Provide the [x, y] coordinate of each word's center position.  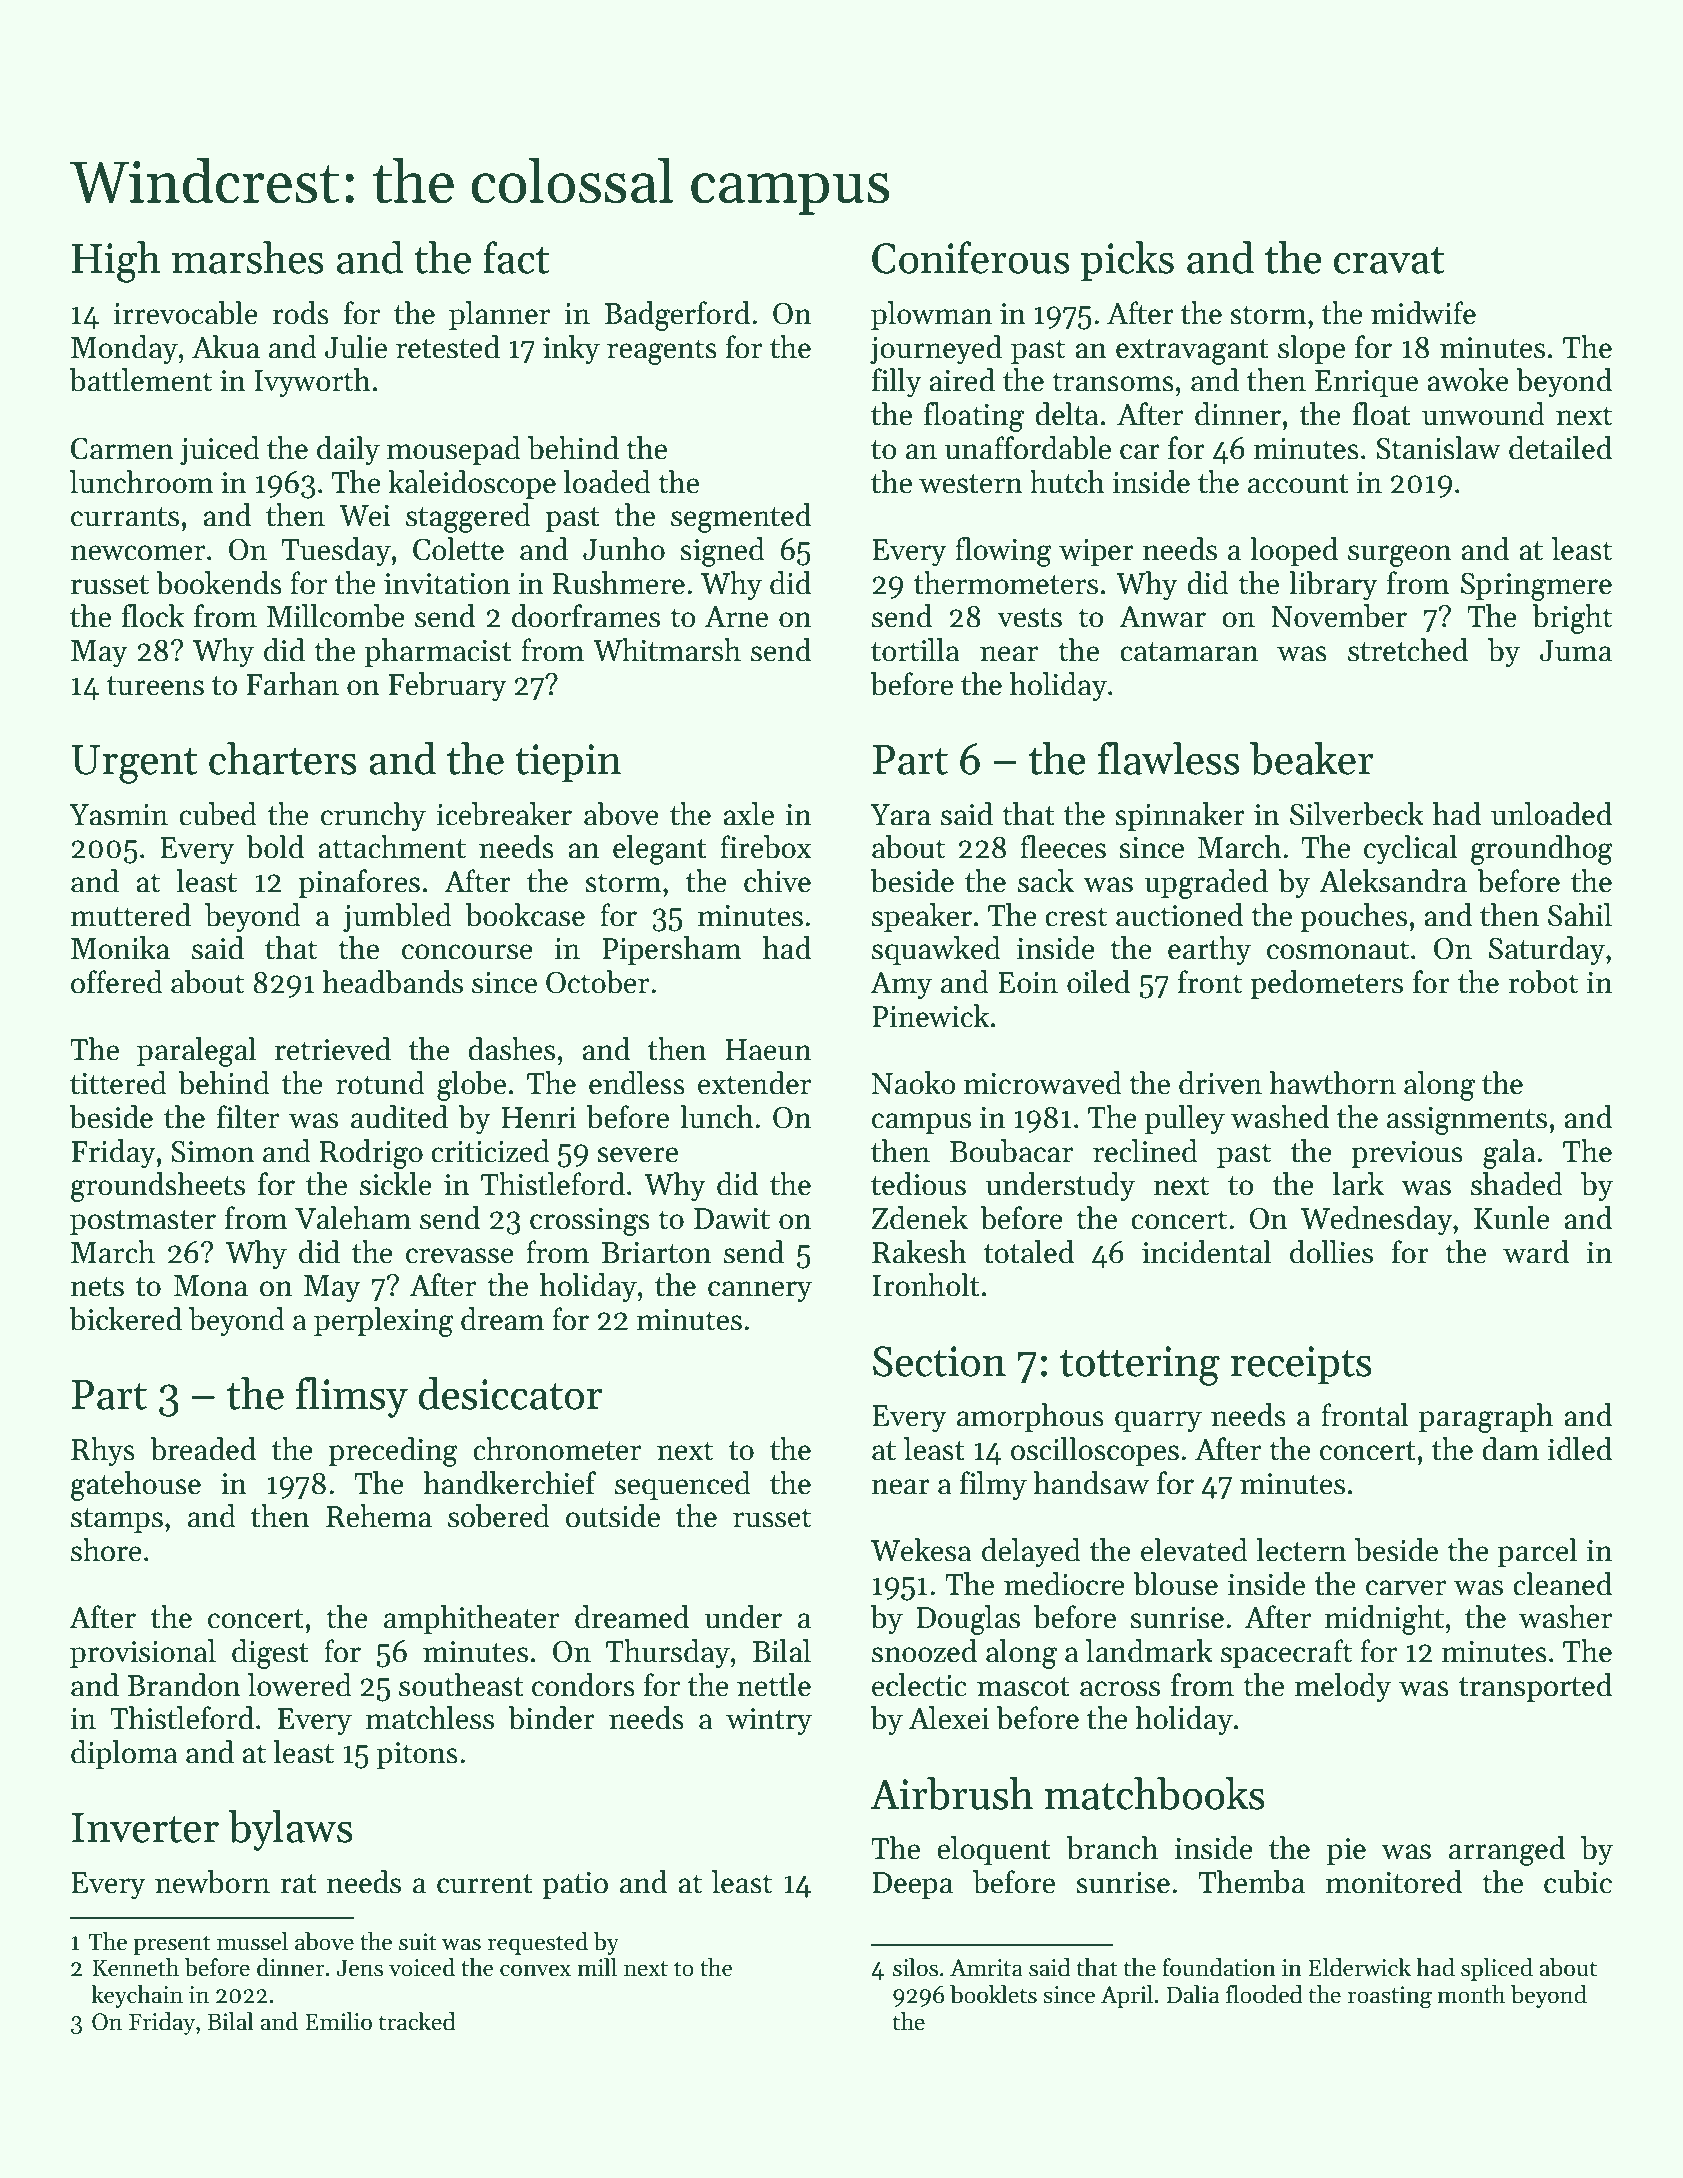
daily [348, 450]
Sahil [1580, 915]
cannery [760, 1291]
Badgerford [677, 316]
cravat [1389, 260]
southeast [461, 1685]
